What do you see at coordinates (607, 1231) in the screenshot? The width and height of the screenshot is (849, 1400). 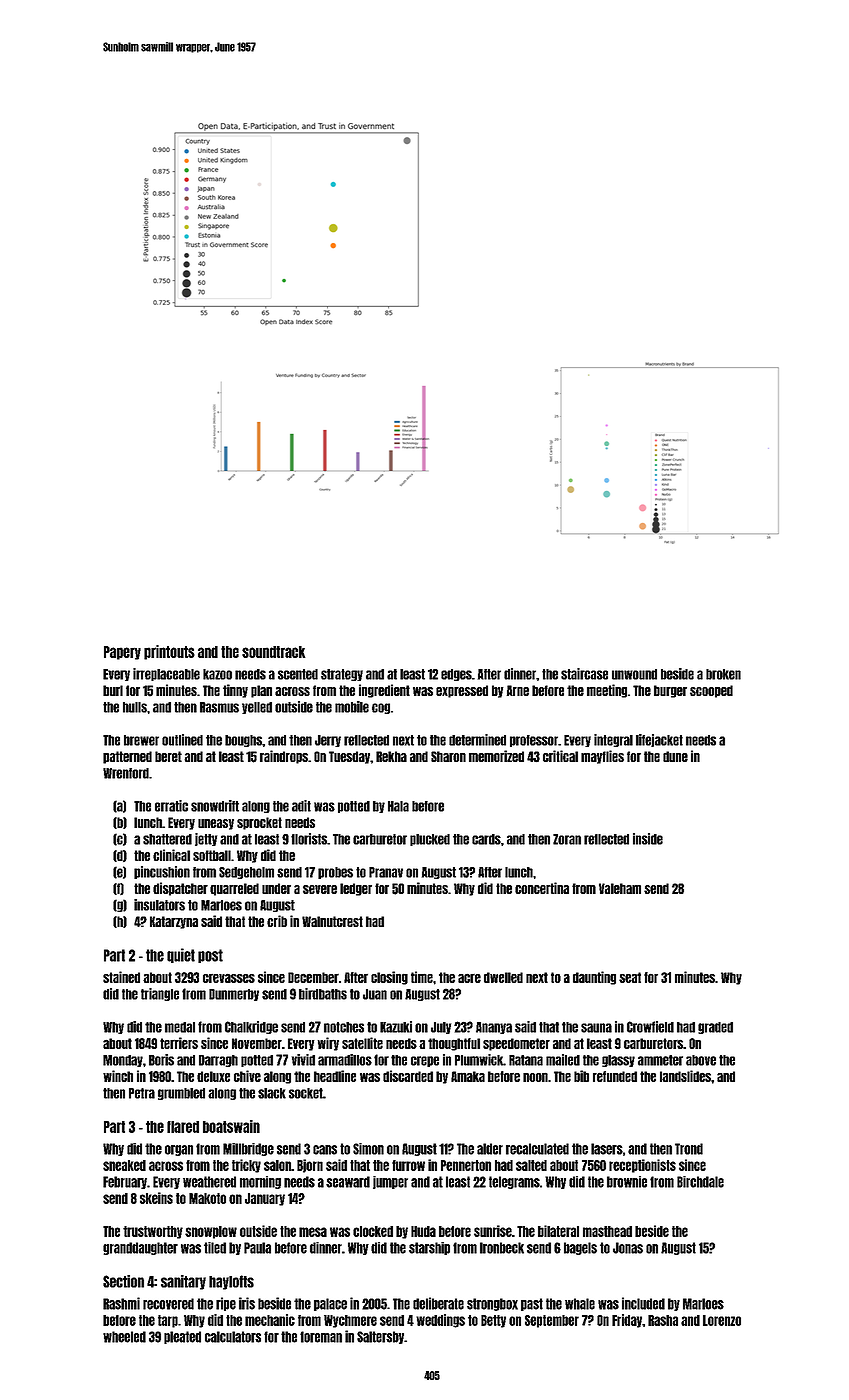 I see `masthead` at bounding box center [607, 1231].
